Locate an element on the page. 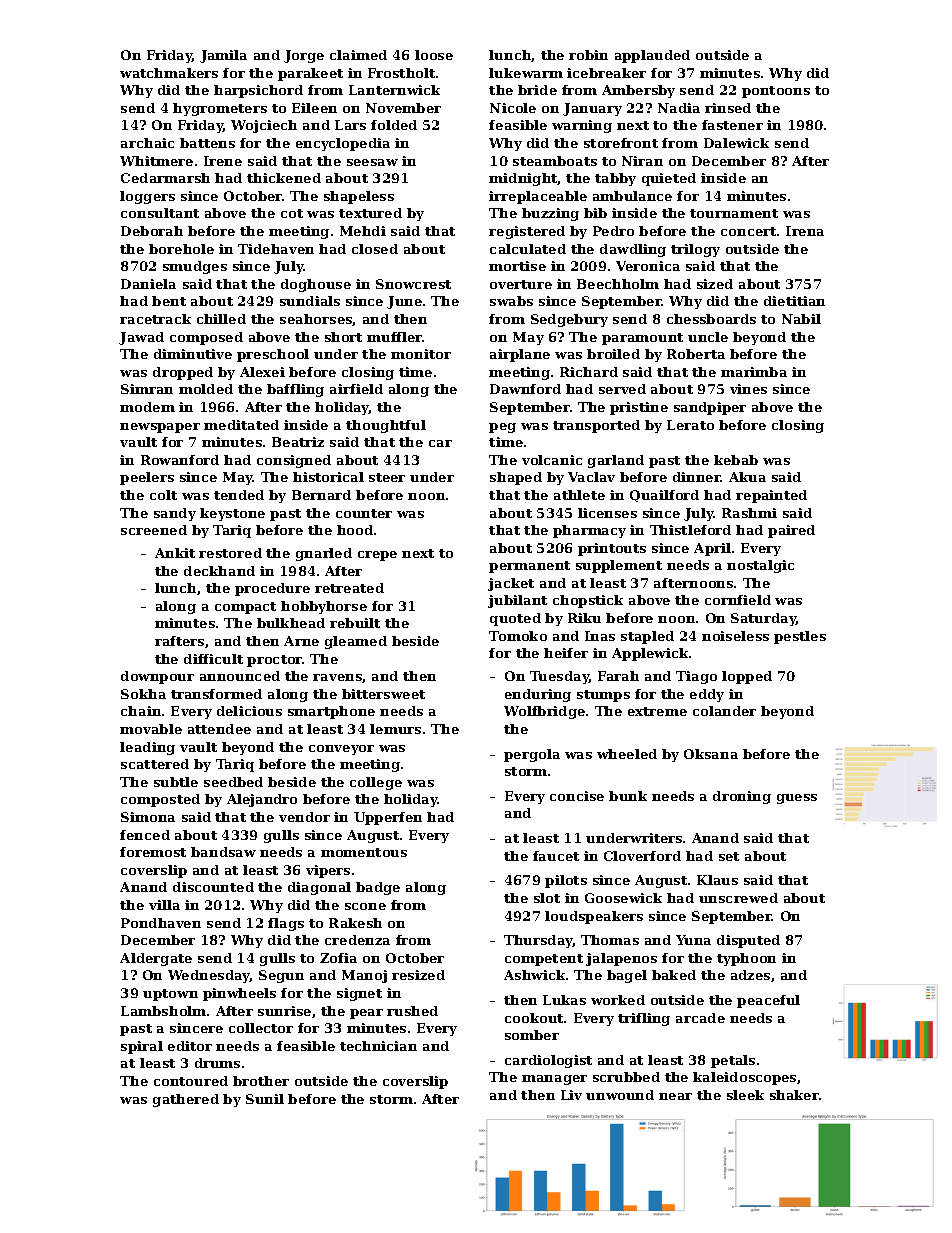  applauded is located at coordinates (652, 56).
